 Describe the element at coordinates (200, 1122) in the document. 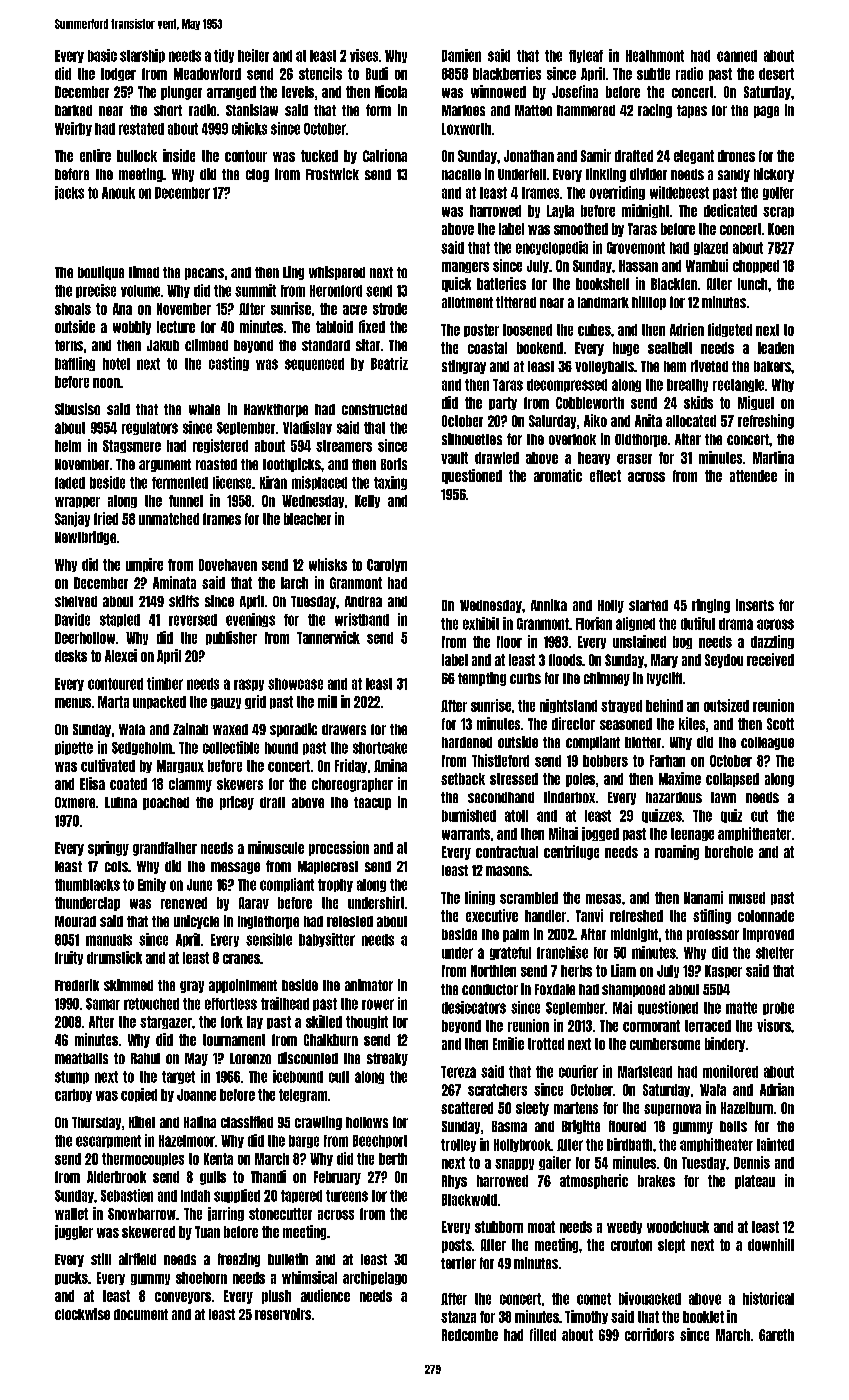

I see `Halina` at that location.
